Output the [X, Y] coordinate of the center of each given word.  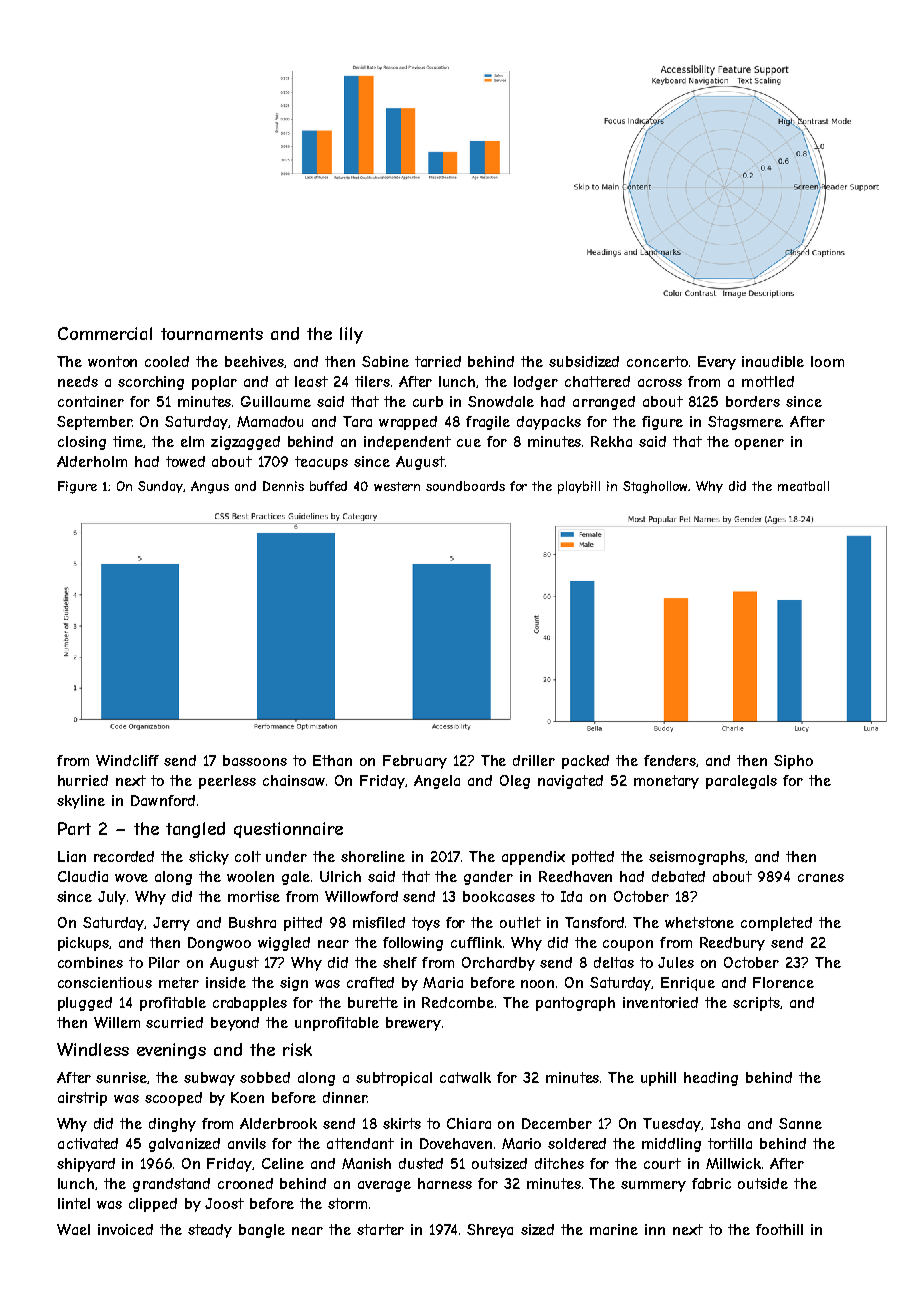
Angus [210, 487]
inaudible [773, 361]
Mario [521, 1143]
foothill [779, 1229]
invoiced [125, 1229]
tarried [438, 361]
